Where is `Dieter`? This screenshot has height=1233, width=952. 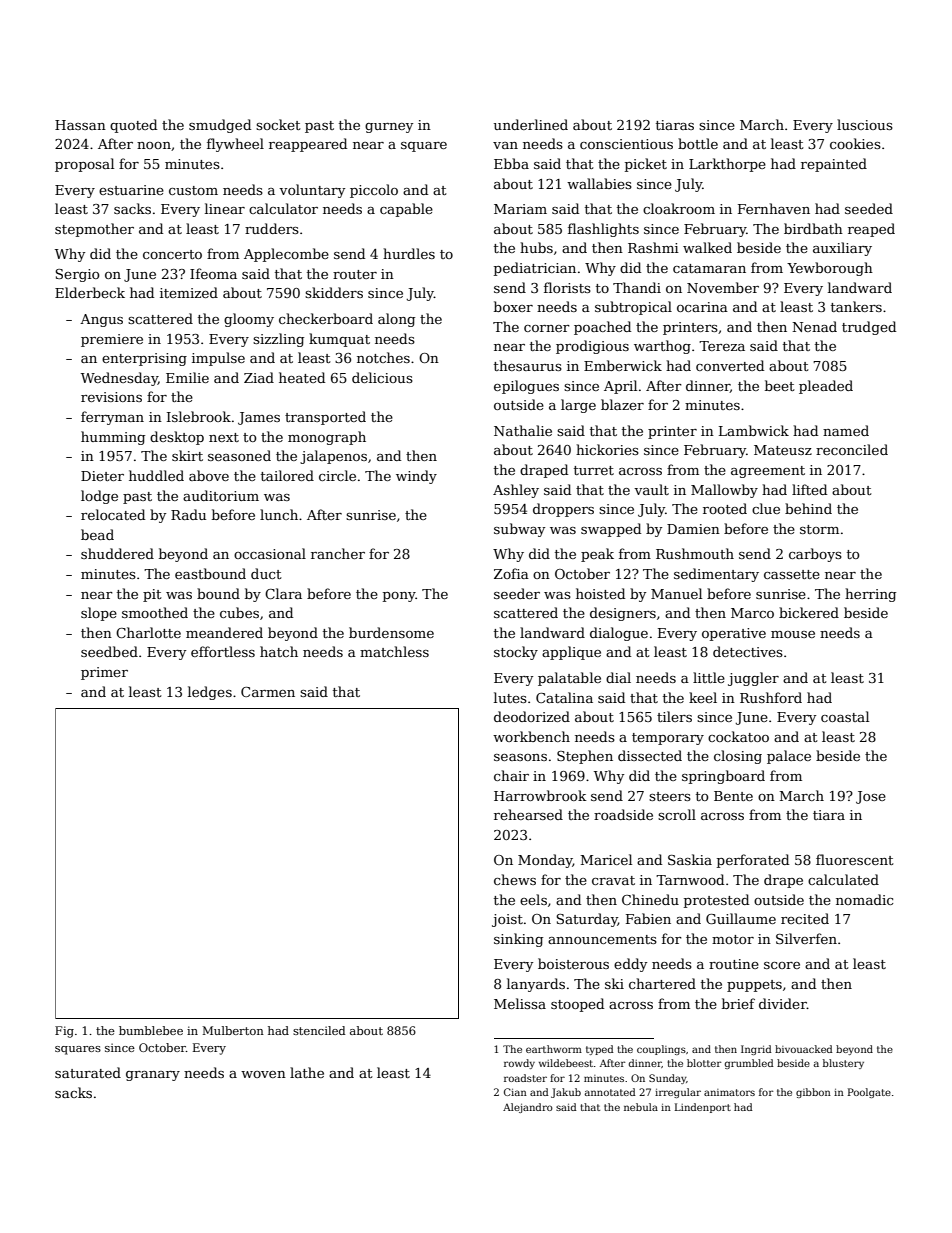 Dieter is located at coordinates (102, 476).
